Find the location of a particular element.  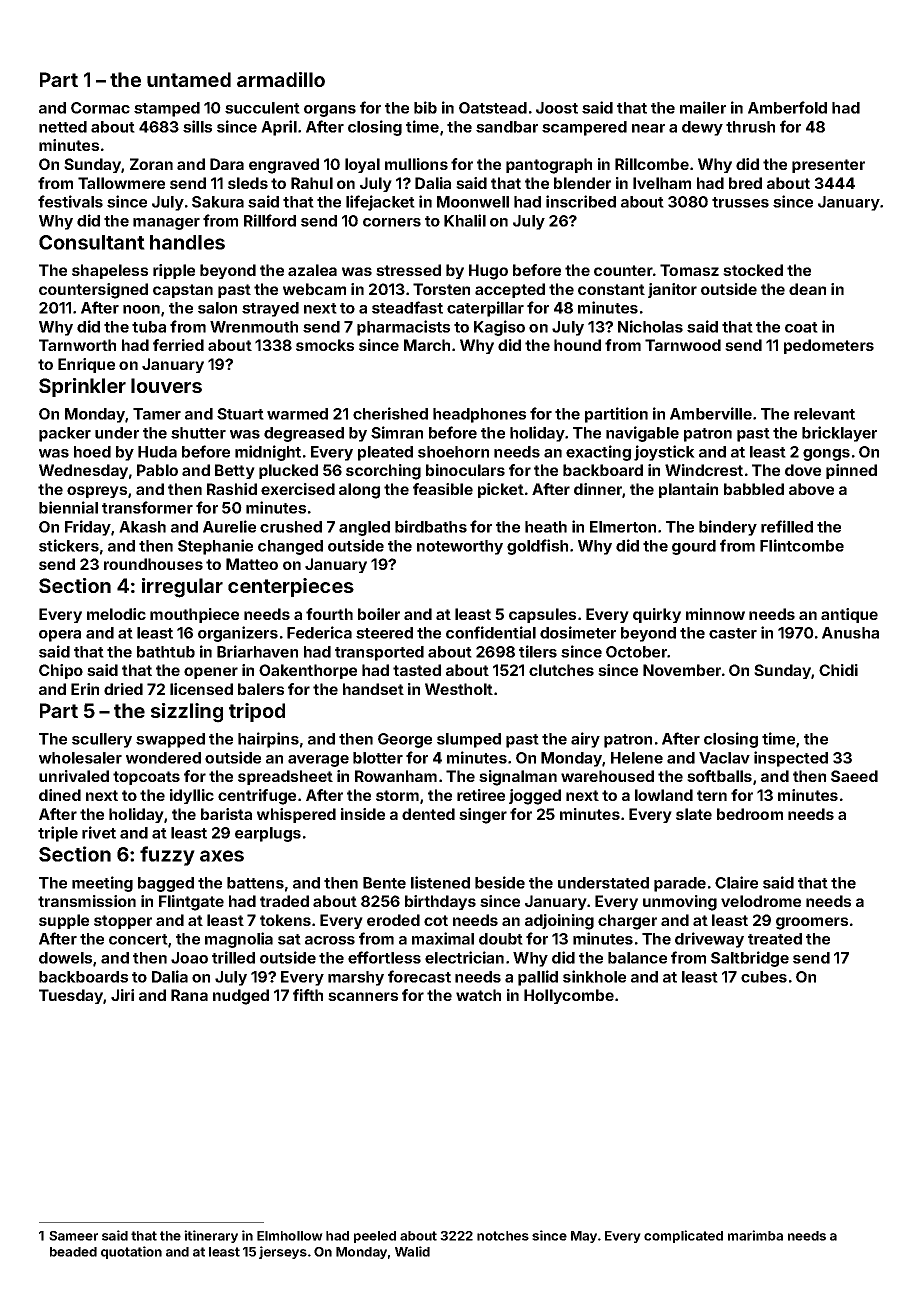

Betty is located at coordinates (235, 471).
